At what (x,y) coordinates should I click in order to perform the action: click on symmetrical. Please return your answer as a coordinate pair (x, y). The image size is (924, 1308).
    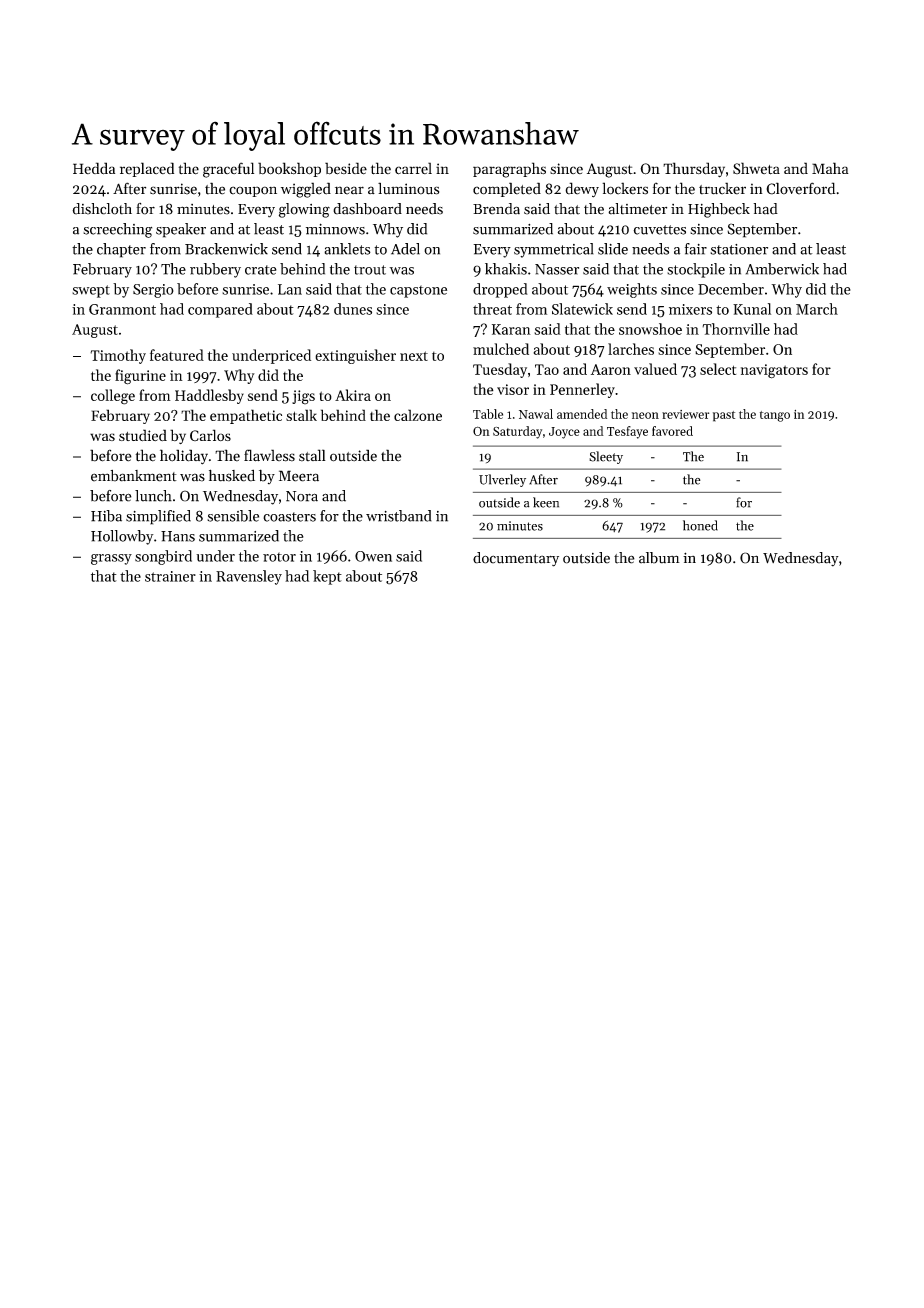
    Looking at the image, I should click on (554, 250).
